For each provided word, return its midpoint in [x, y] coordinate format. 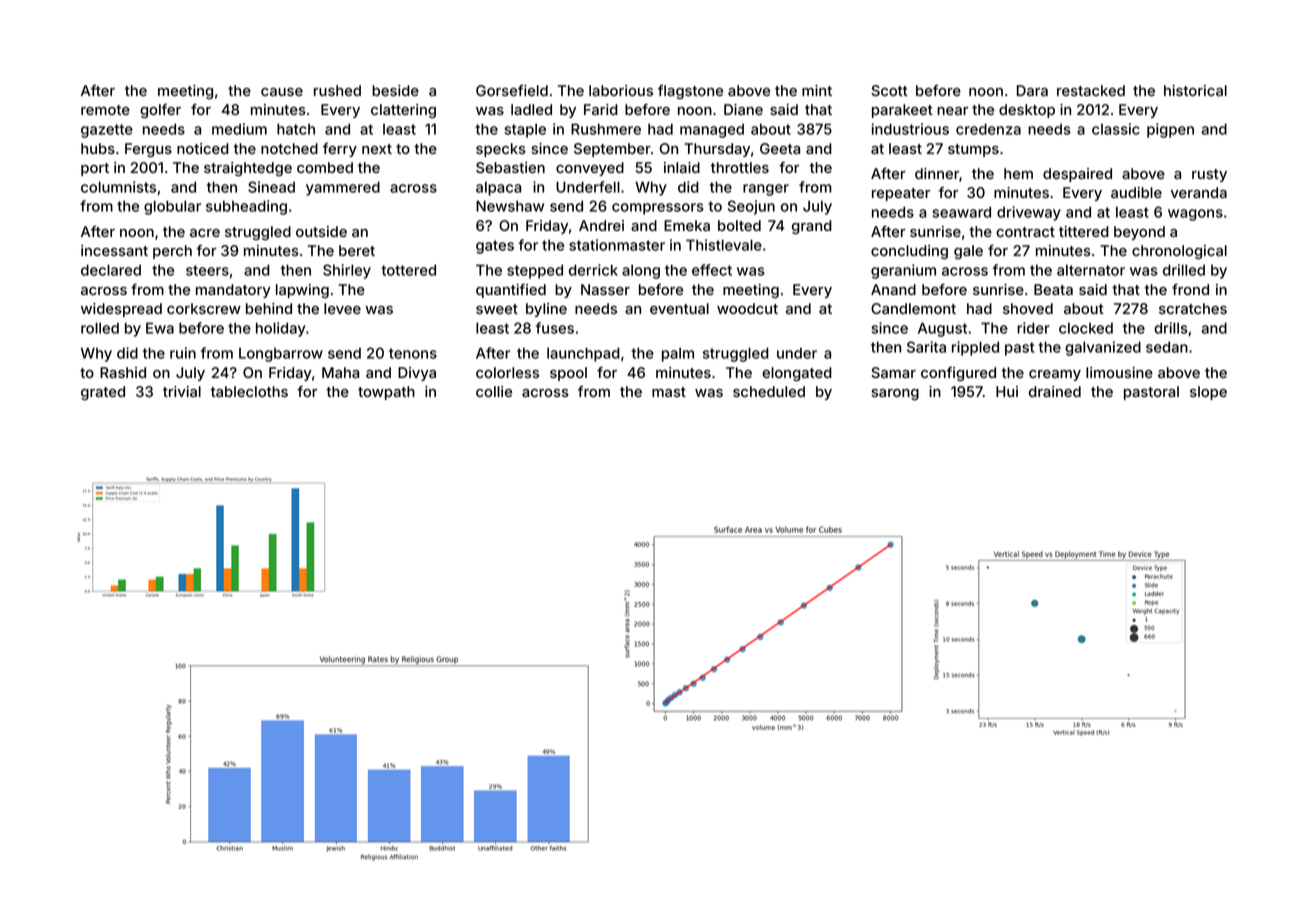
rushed [337, 90]
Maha [340, 372]
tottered [408, 270]
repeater [901, 194]
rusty [1209, 175]
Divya [417, 374]
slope [1208, 393]
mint [817, 90]
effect [712, 270]
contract [1025, 232]
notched [289, 148]
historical [1195, 90]
